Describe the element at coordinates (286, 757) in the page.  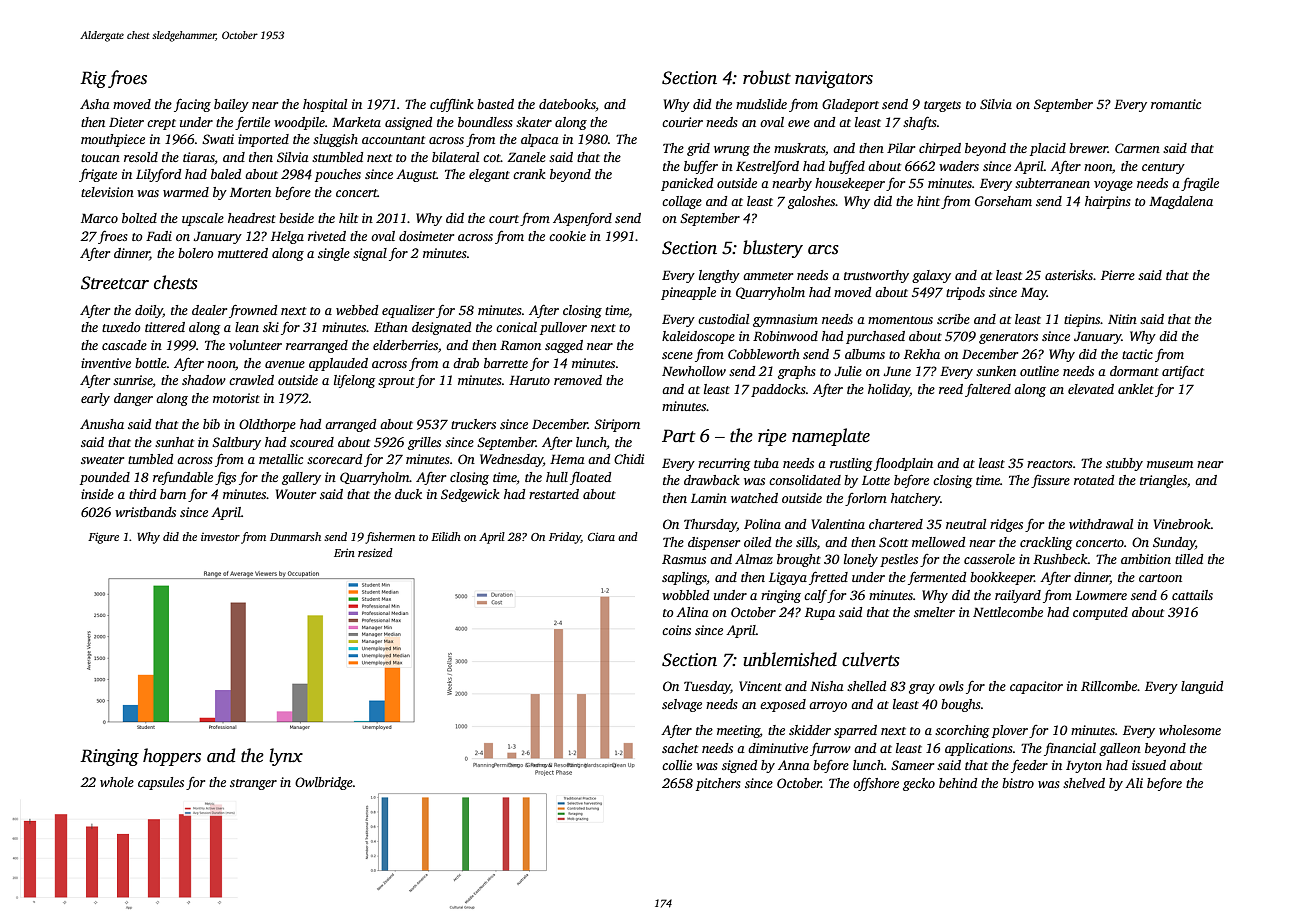
I see `lynx` at that location.
